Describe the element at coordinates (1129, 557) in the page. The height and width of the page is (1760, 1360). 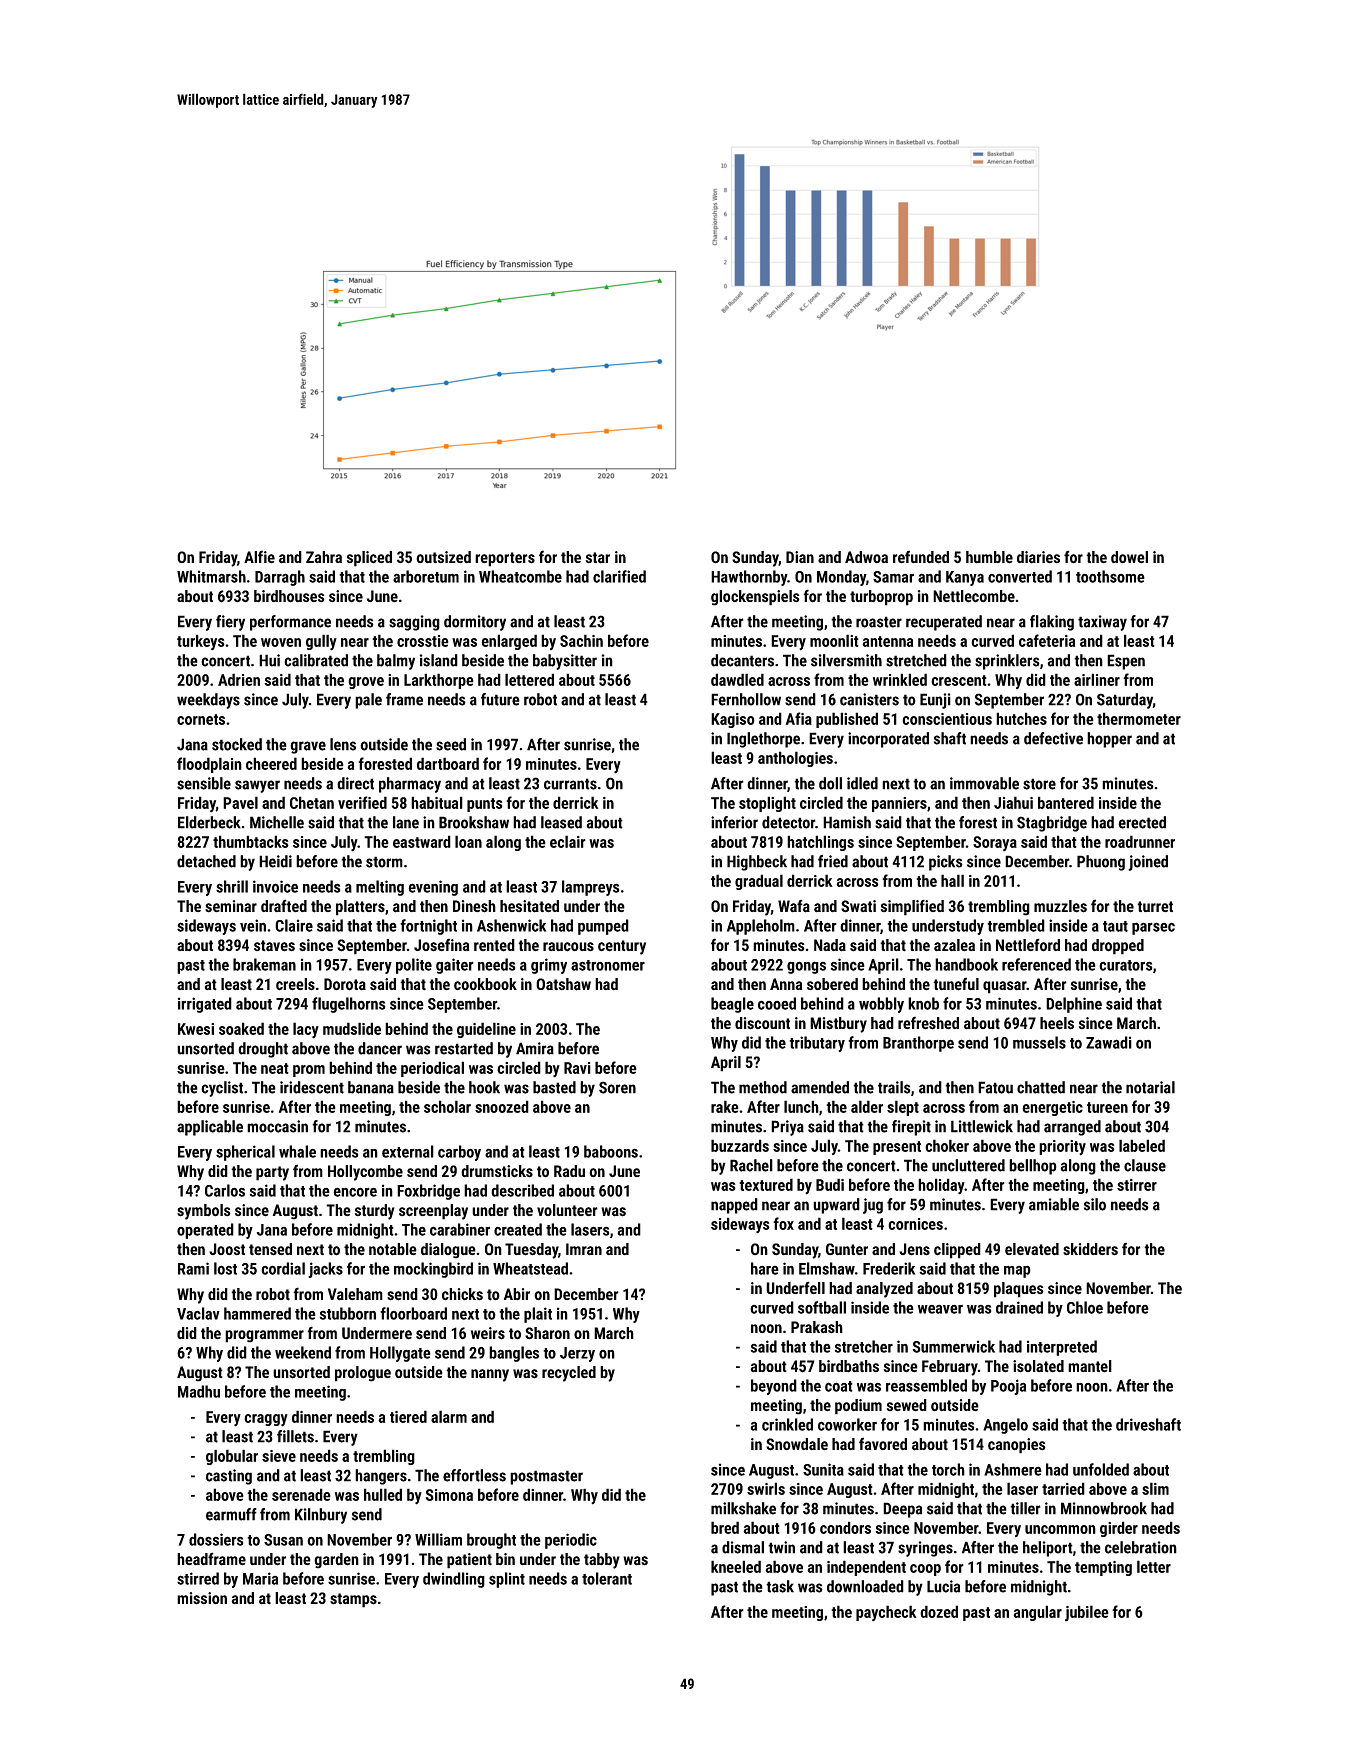
I see `dowel` at that location.
